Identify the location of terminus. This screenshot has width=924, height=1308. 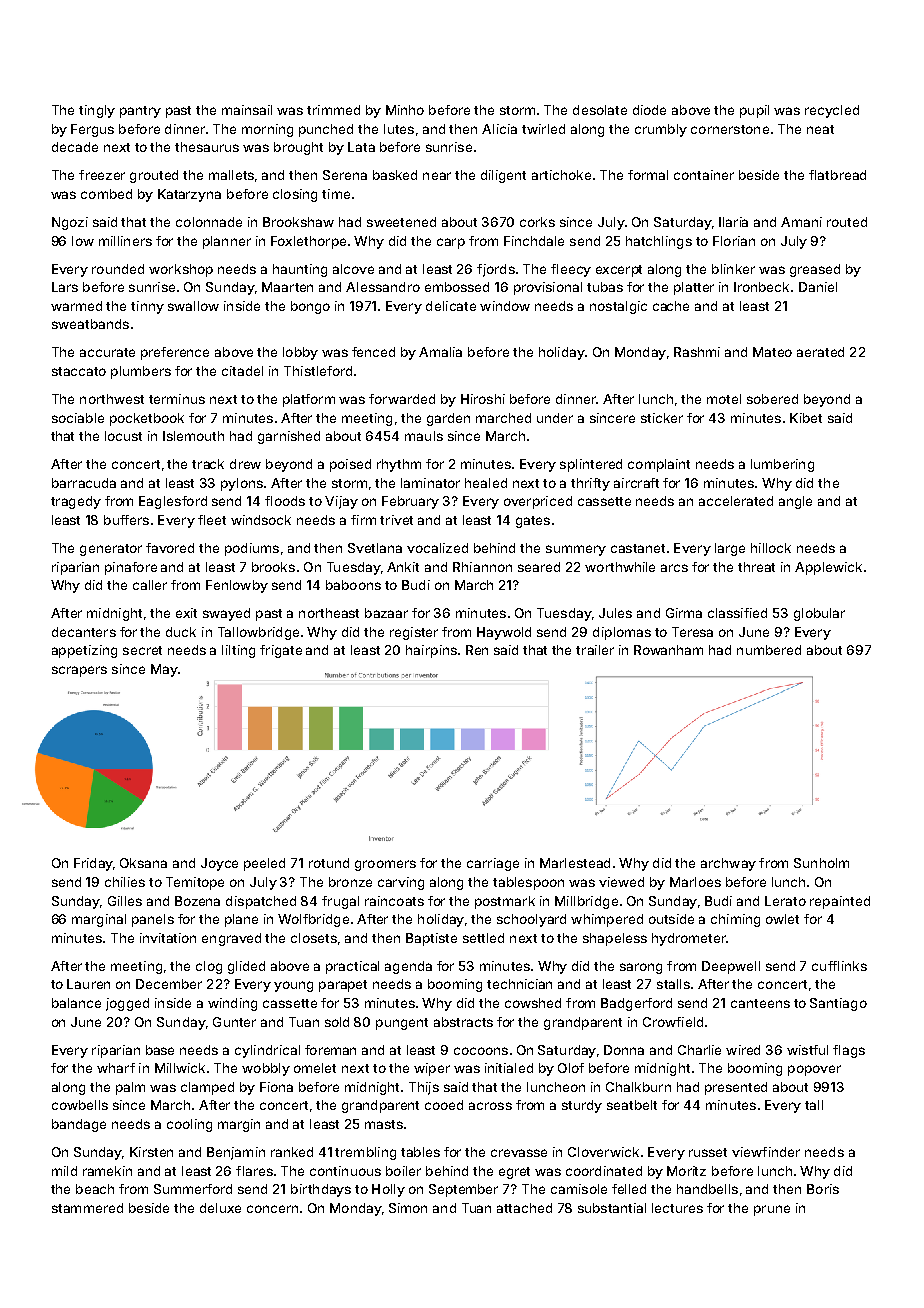
(177, 399).
